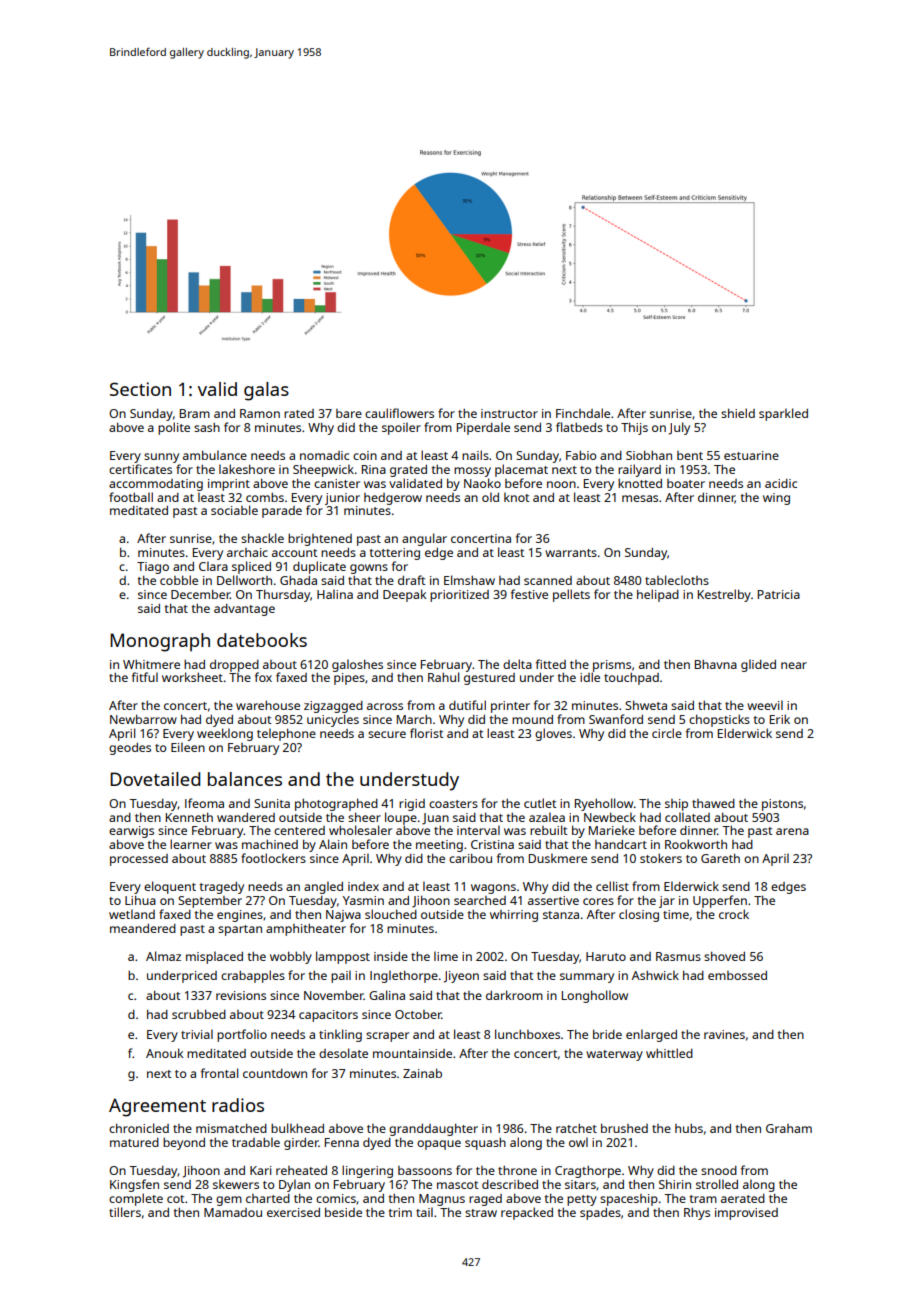  I want to click on angular, so click(424, 539).
